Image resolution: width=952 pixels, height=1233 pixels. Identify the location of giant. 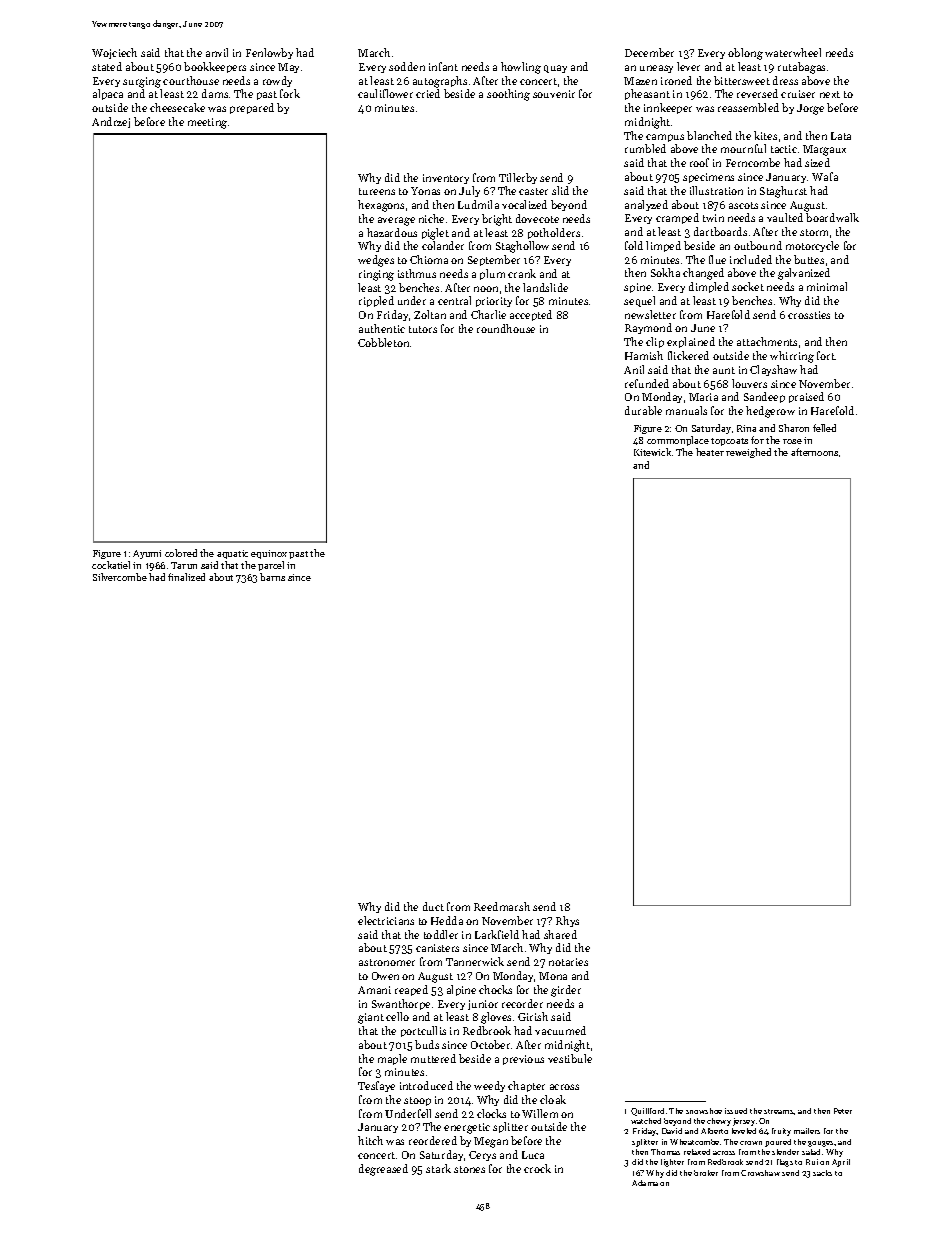
(371, 1018).
